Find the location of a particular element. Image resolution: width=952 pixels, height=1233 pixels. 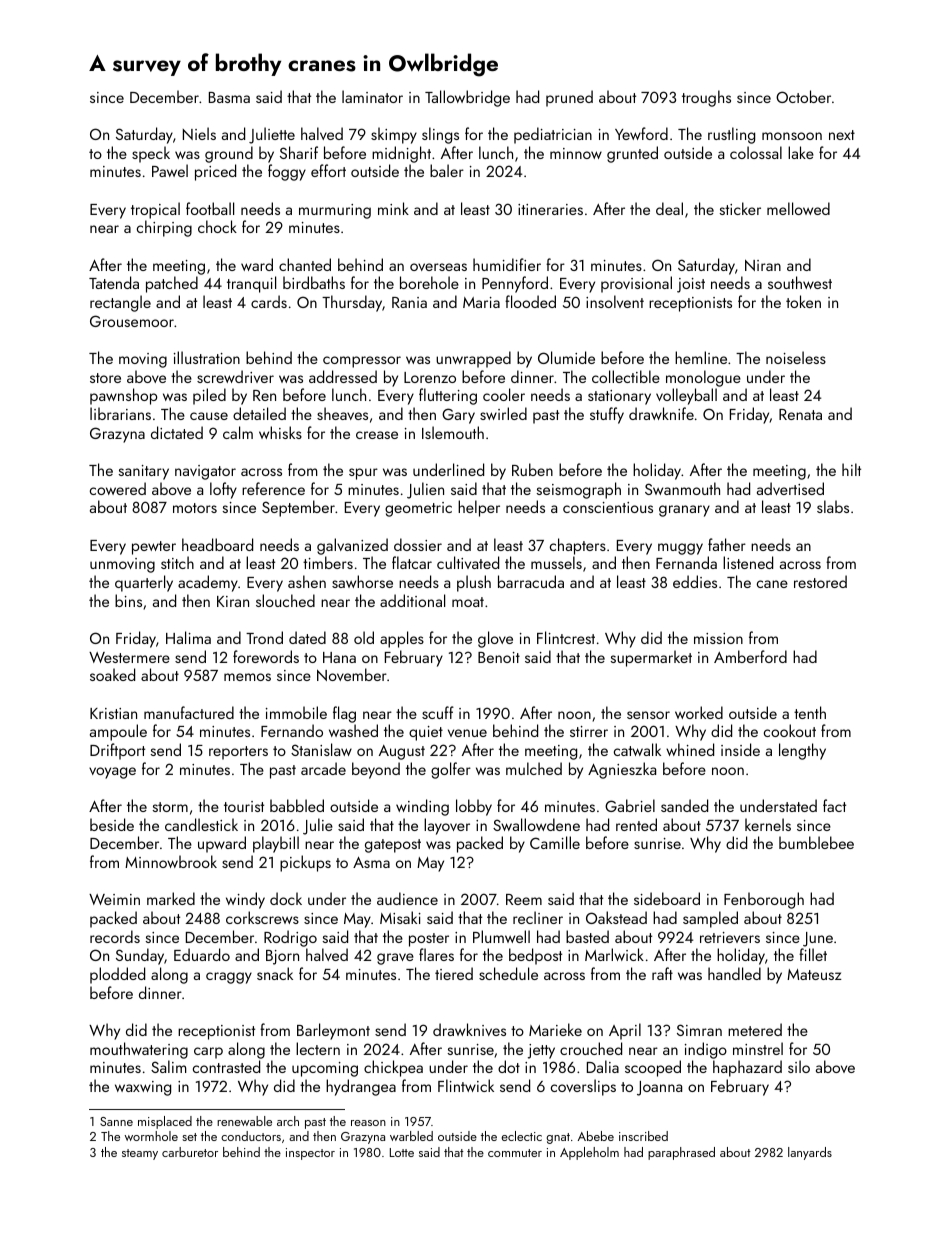

speck is located at coordinates (151, 154).
